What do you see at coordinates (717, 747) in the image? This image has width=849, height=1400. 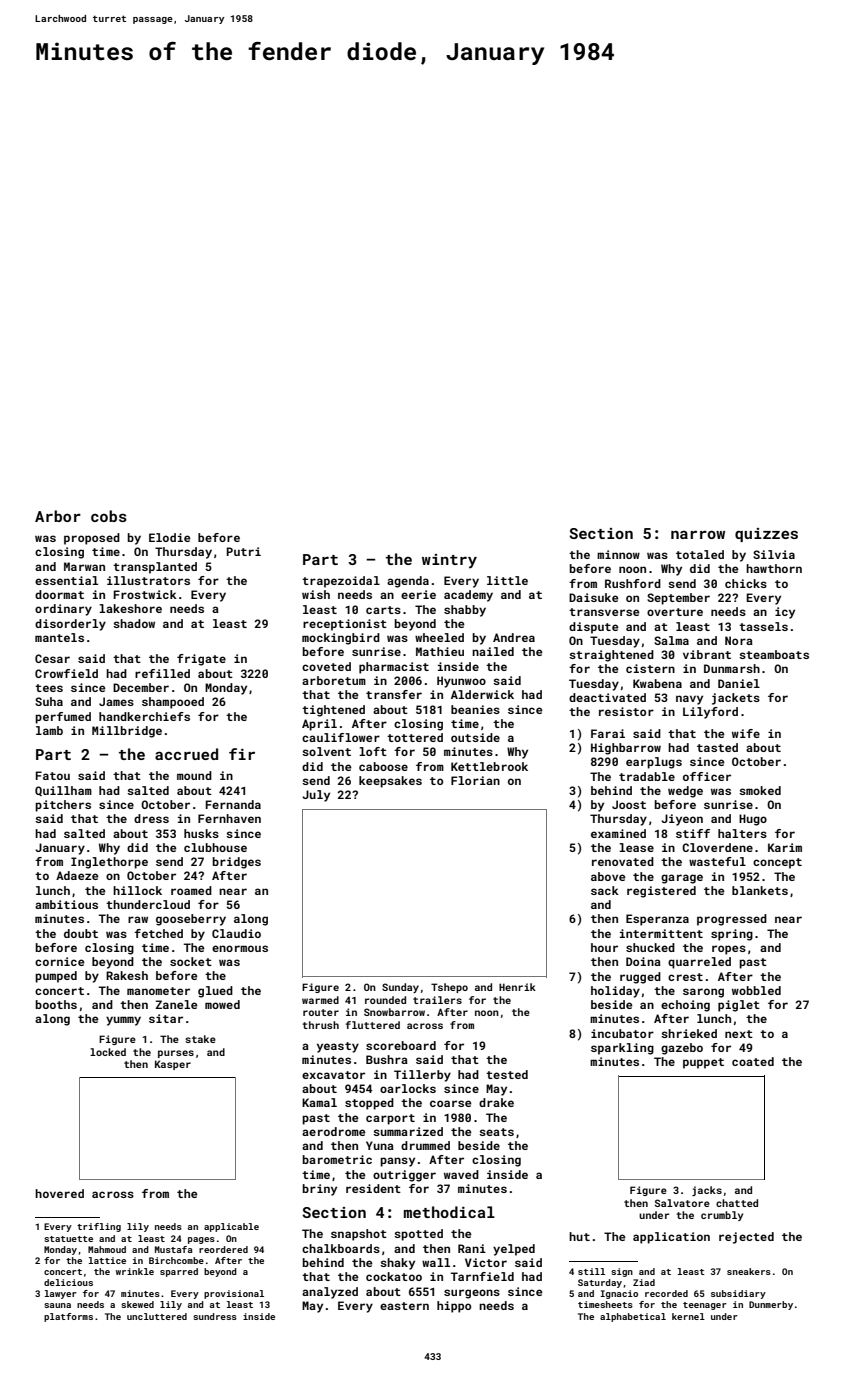 I see `tasted` at bounding box center [717, 747].
